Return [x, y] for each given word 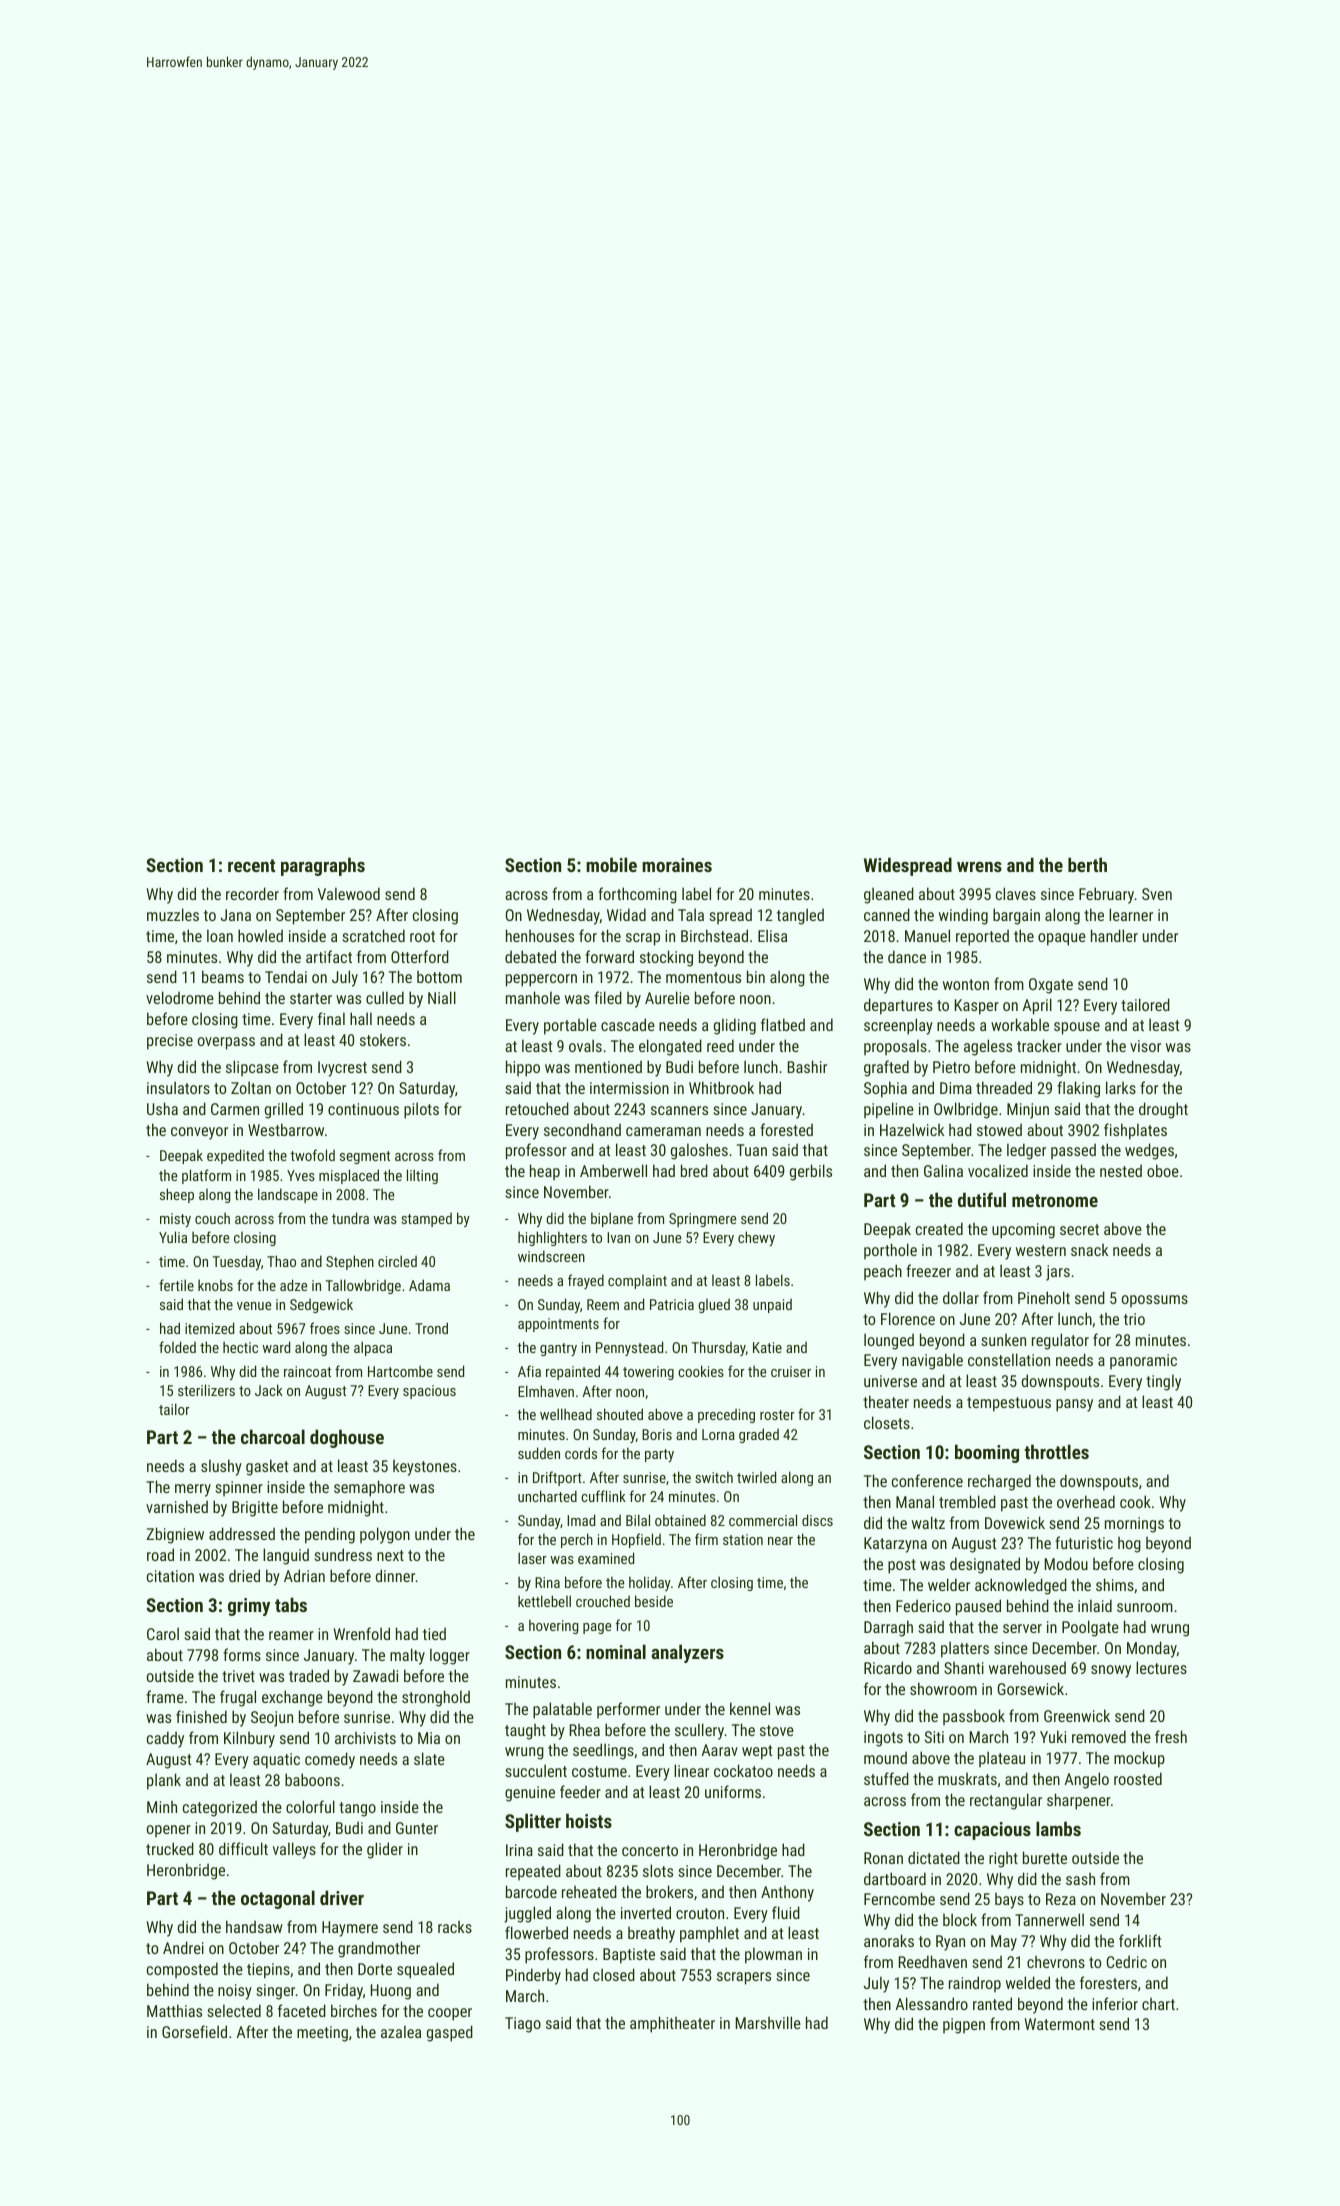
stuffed [886, 1778]
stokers [383, 1040]
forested [786, 1129]
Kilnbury [249, 1739]
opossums [1155, 1301]
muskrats [967, 1779]
